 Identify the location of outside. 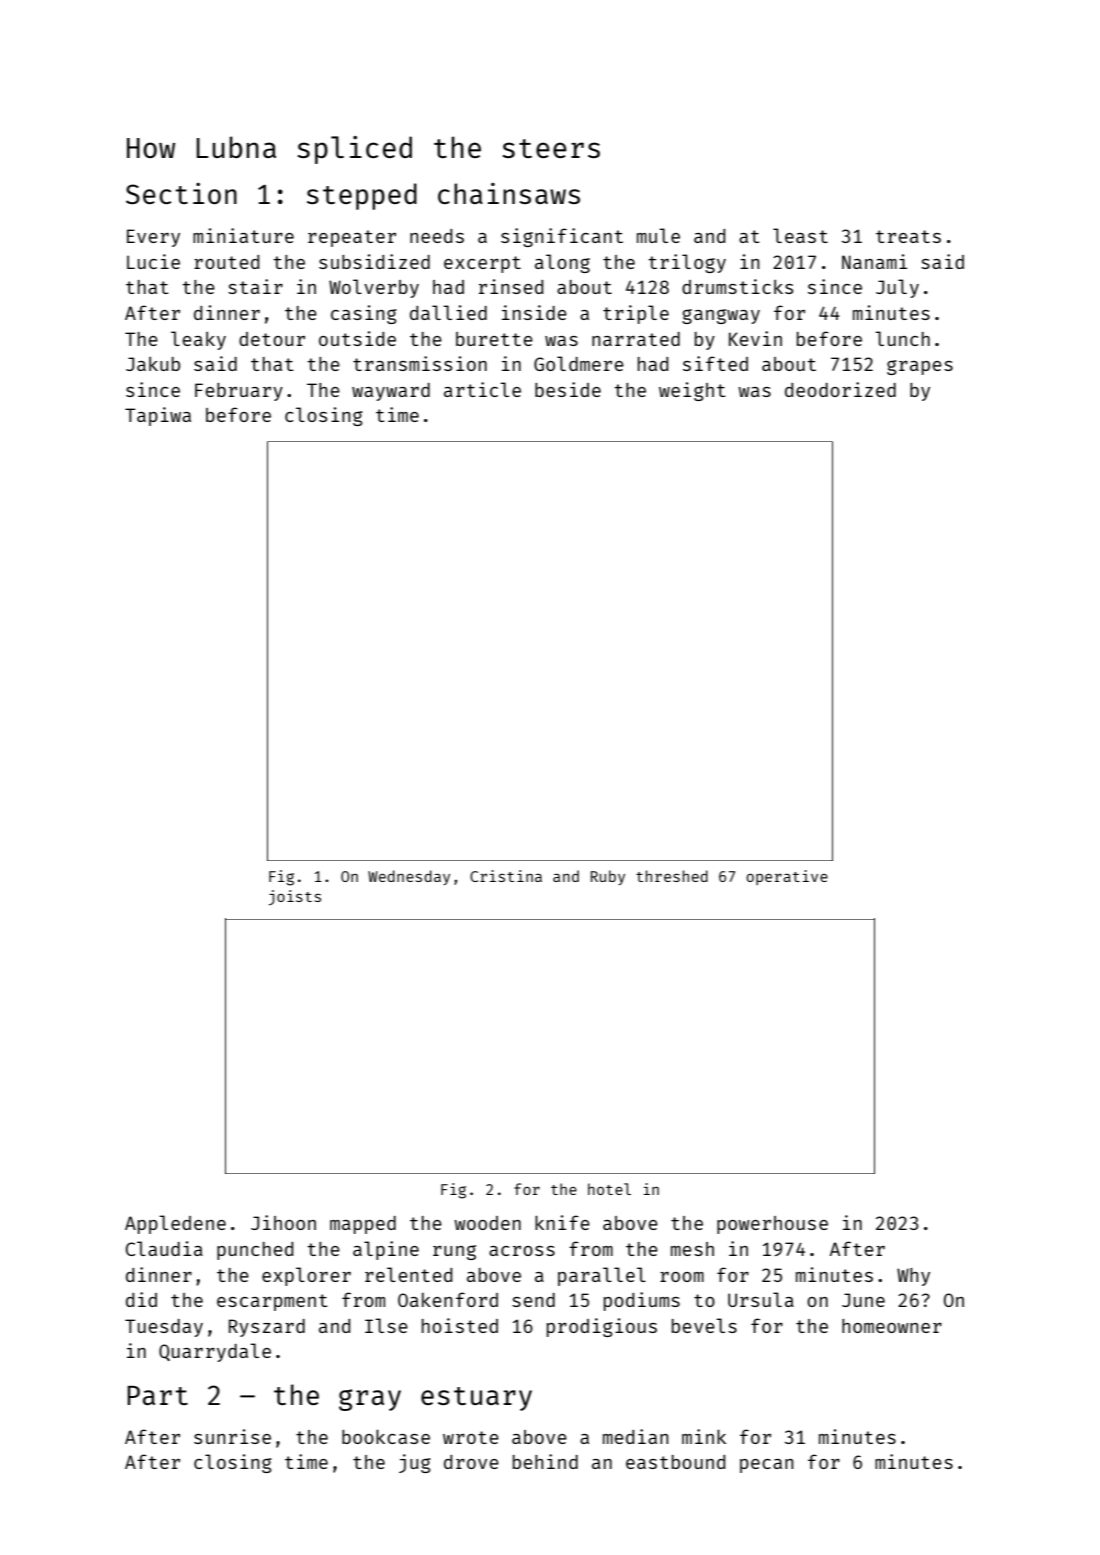
(357, 338).
